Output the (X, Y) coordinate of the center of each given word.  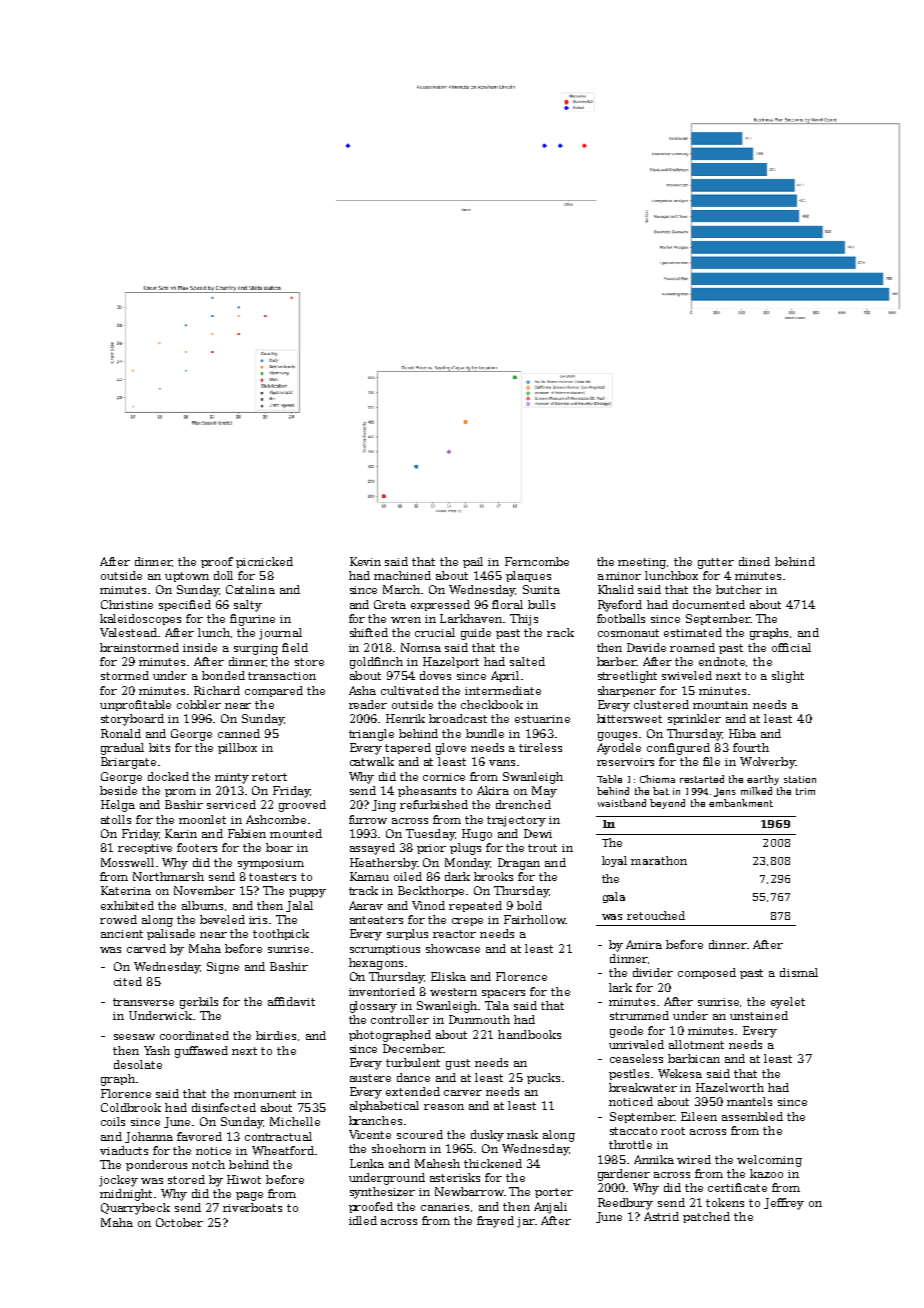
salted (527, 661)
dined (754, 561)
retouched (656, 915)
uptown (187, 577)
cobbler (199, 704)
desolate (138, 1064)
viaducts (124, 1150)
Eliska (448, 976)
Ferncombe (537, 561)
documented (709, 604)
